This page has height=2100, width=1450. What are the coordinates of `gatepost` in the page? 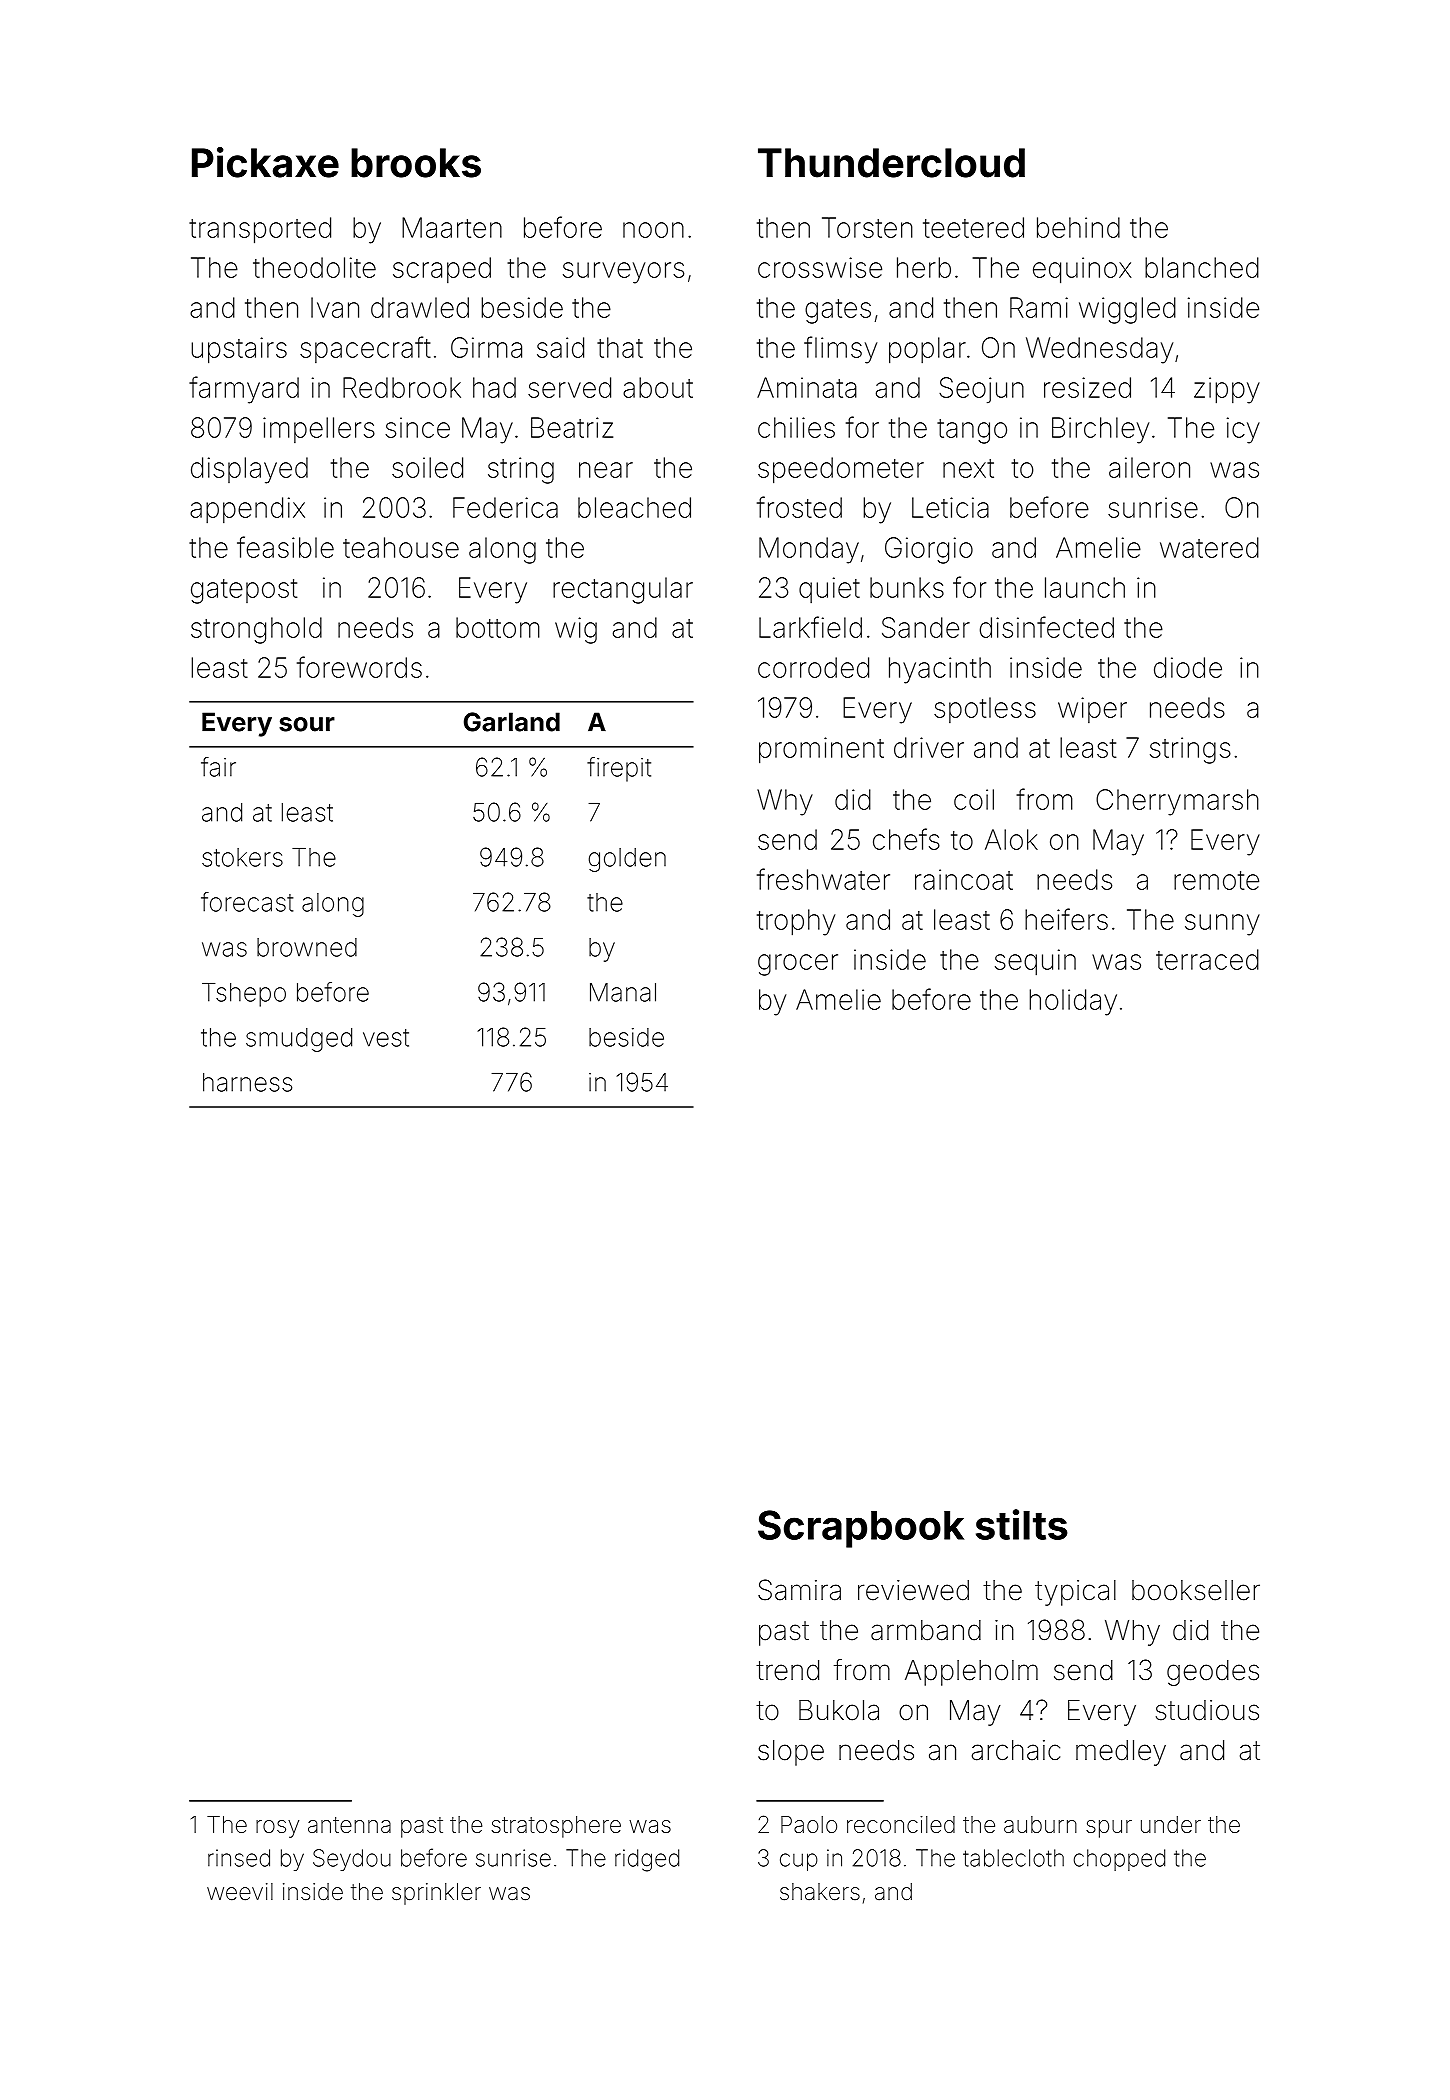 It's located at (244, 591).
